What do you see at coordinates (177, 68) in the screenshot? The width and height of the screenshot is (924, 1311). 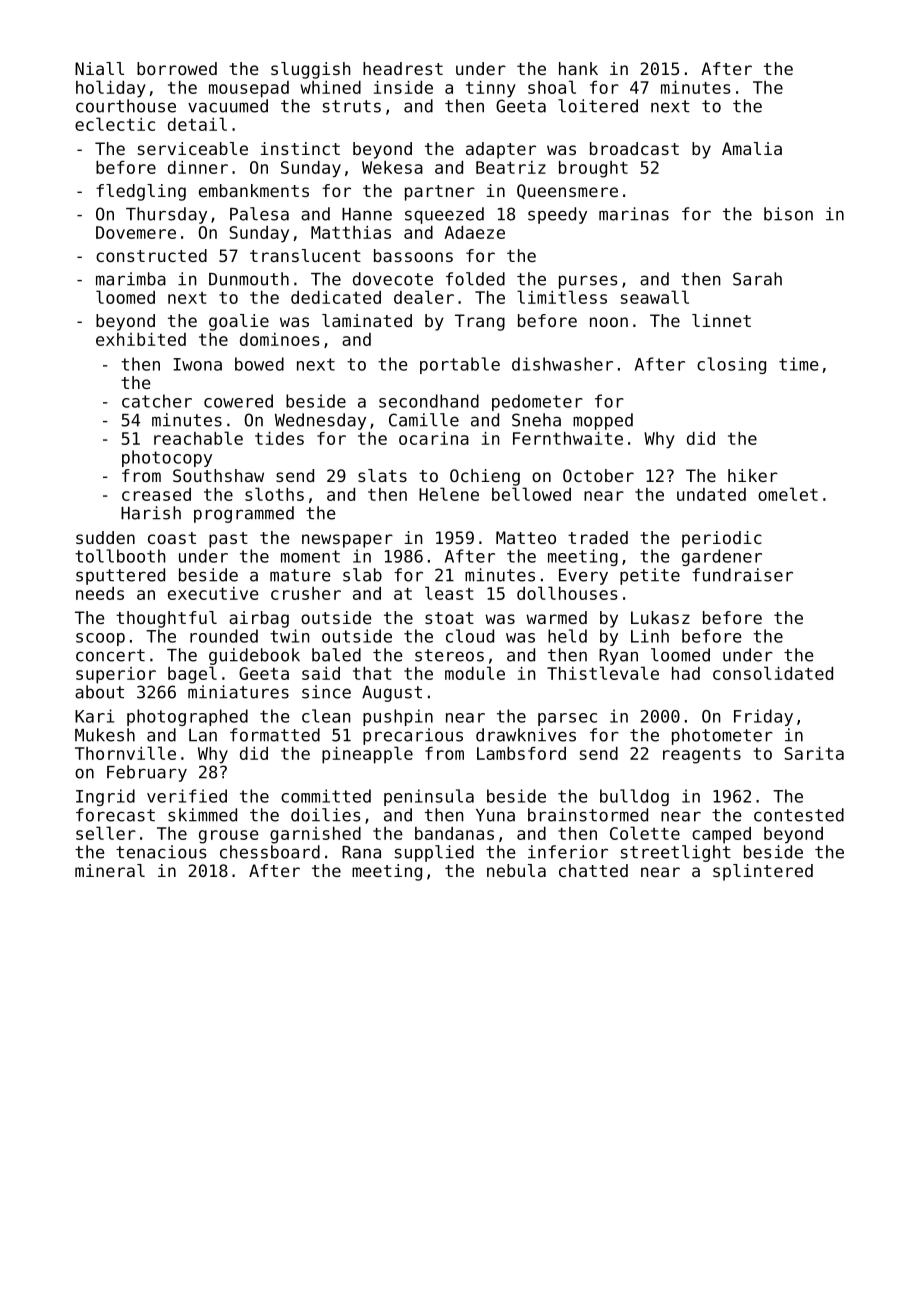 I see `borrowed` at bounding box center [177, 68].
